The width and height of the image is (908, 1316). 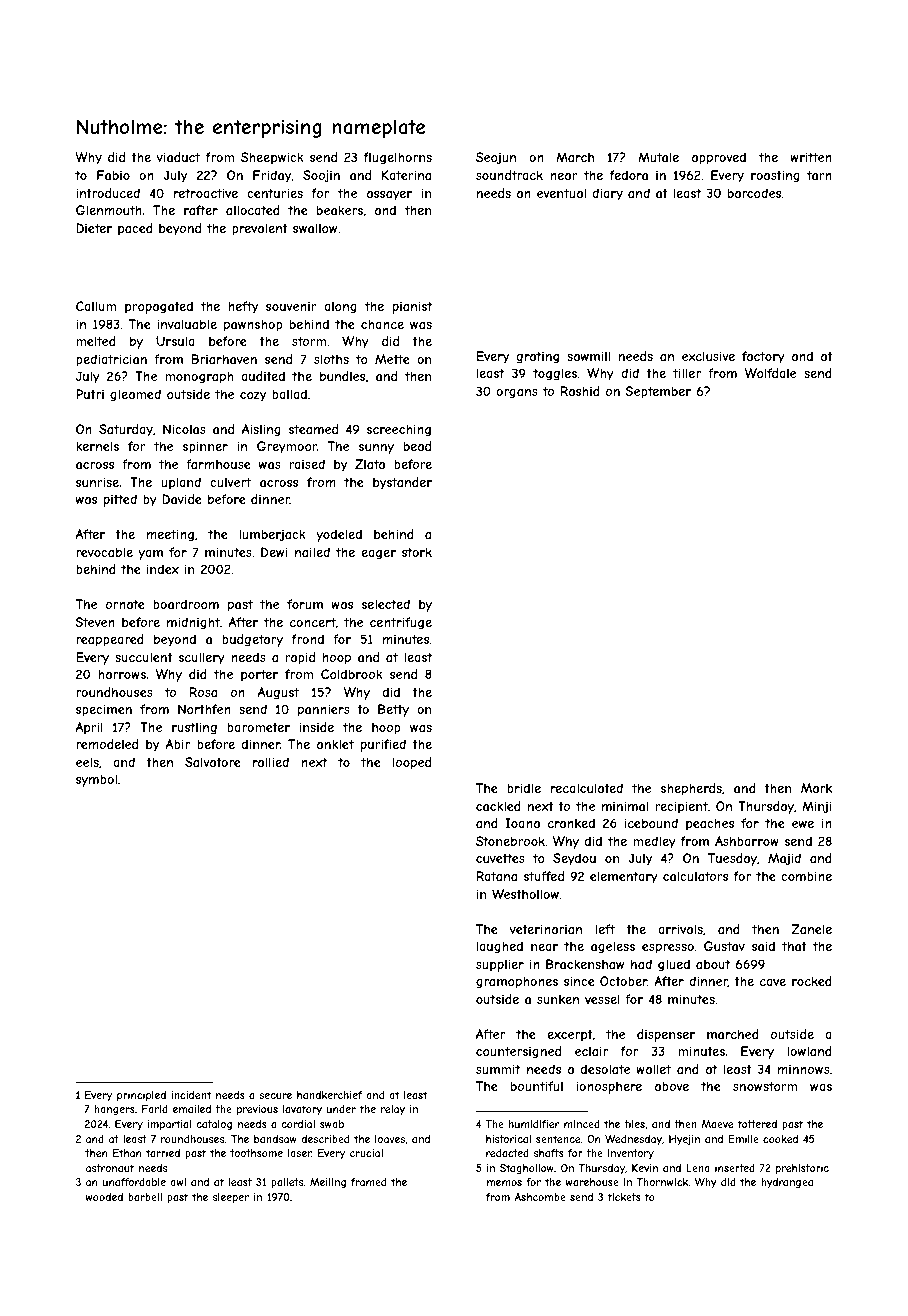 I want to click on sunny, so click(x=376, y=449).
